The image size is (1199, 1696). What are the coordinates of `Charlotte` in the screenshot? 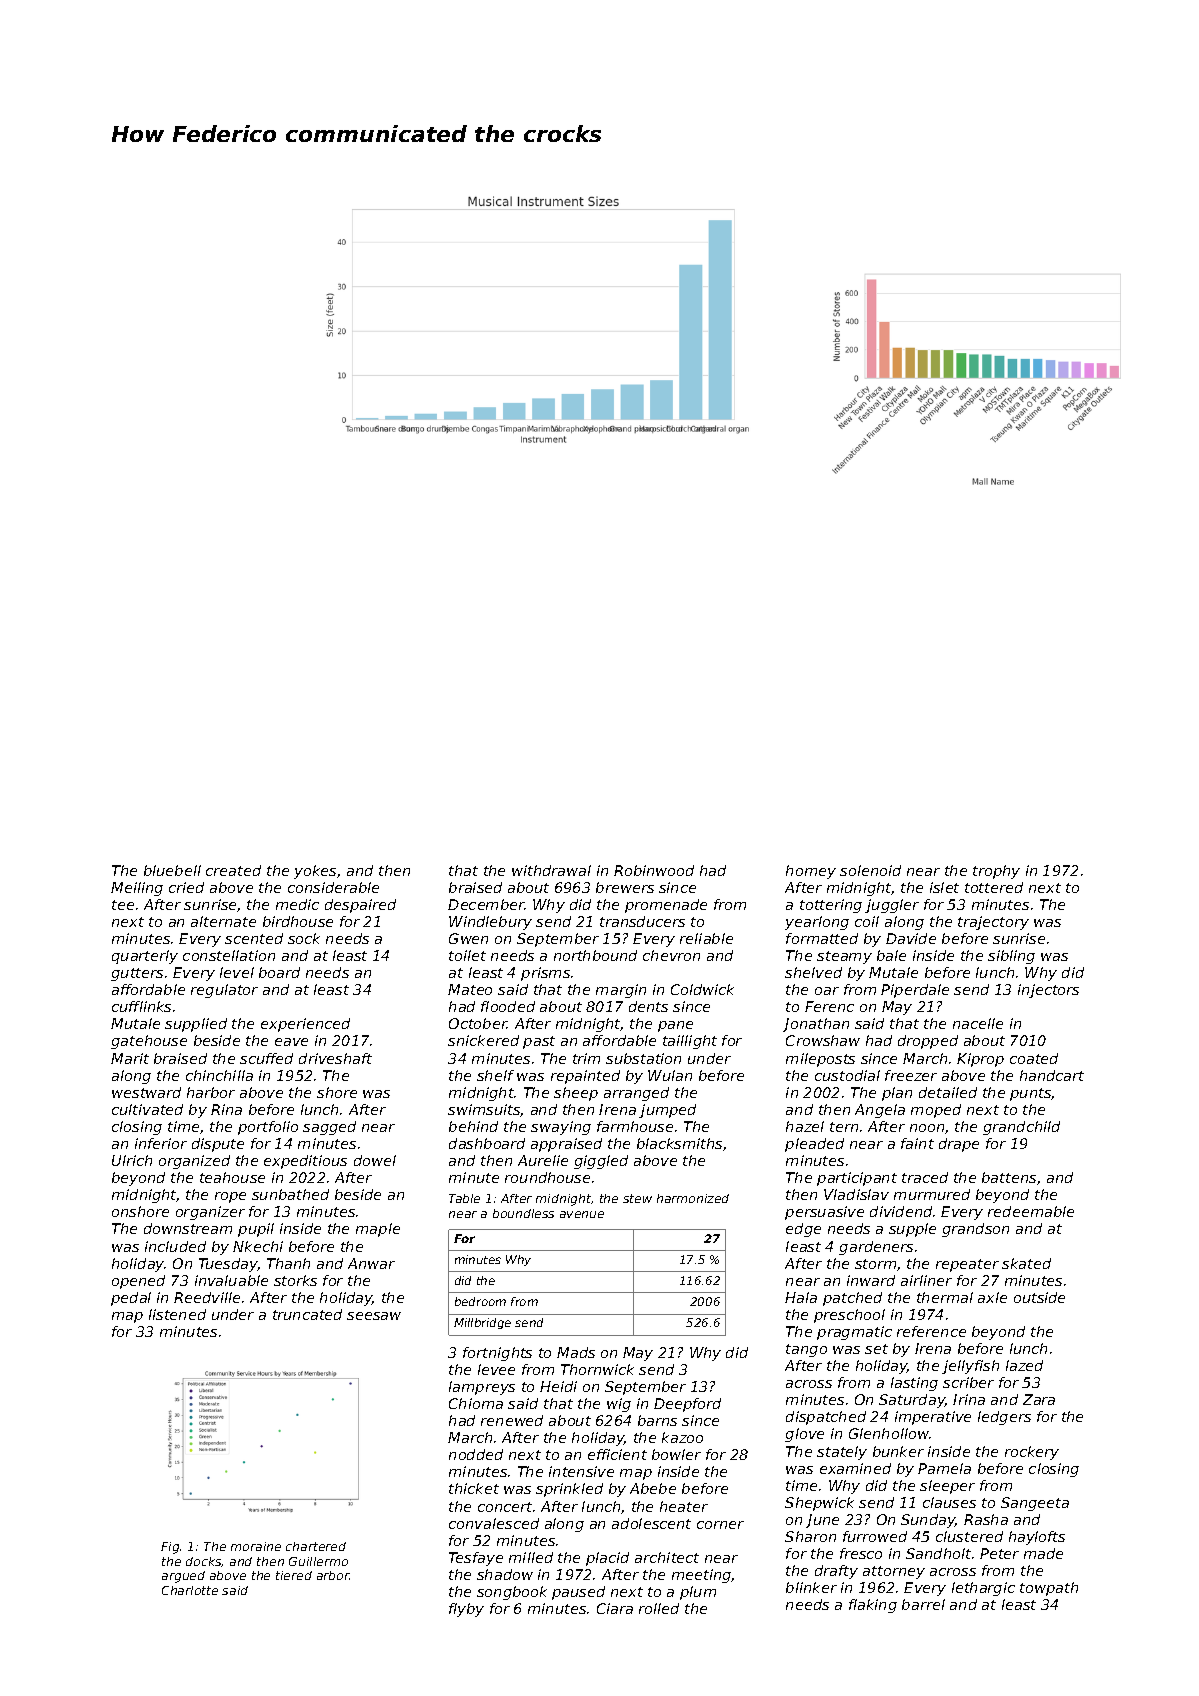 It's located at (190, 1590).
